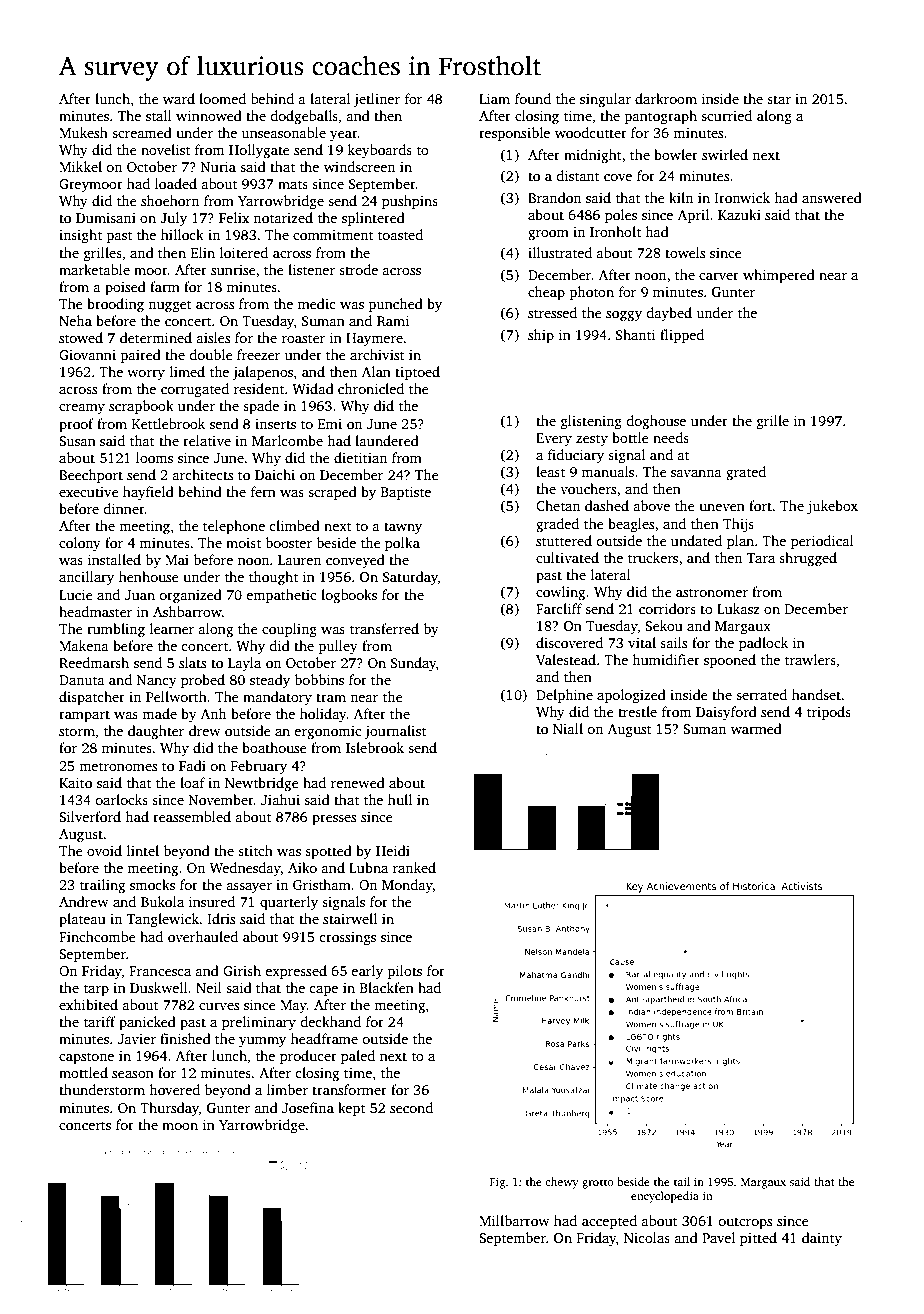 The width and height of the screenshot is (924, 1314). Describe the element at coordinates (494, 99) in the screenshot. I see `Liam` at that location.
